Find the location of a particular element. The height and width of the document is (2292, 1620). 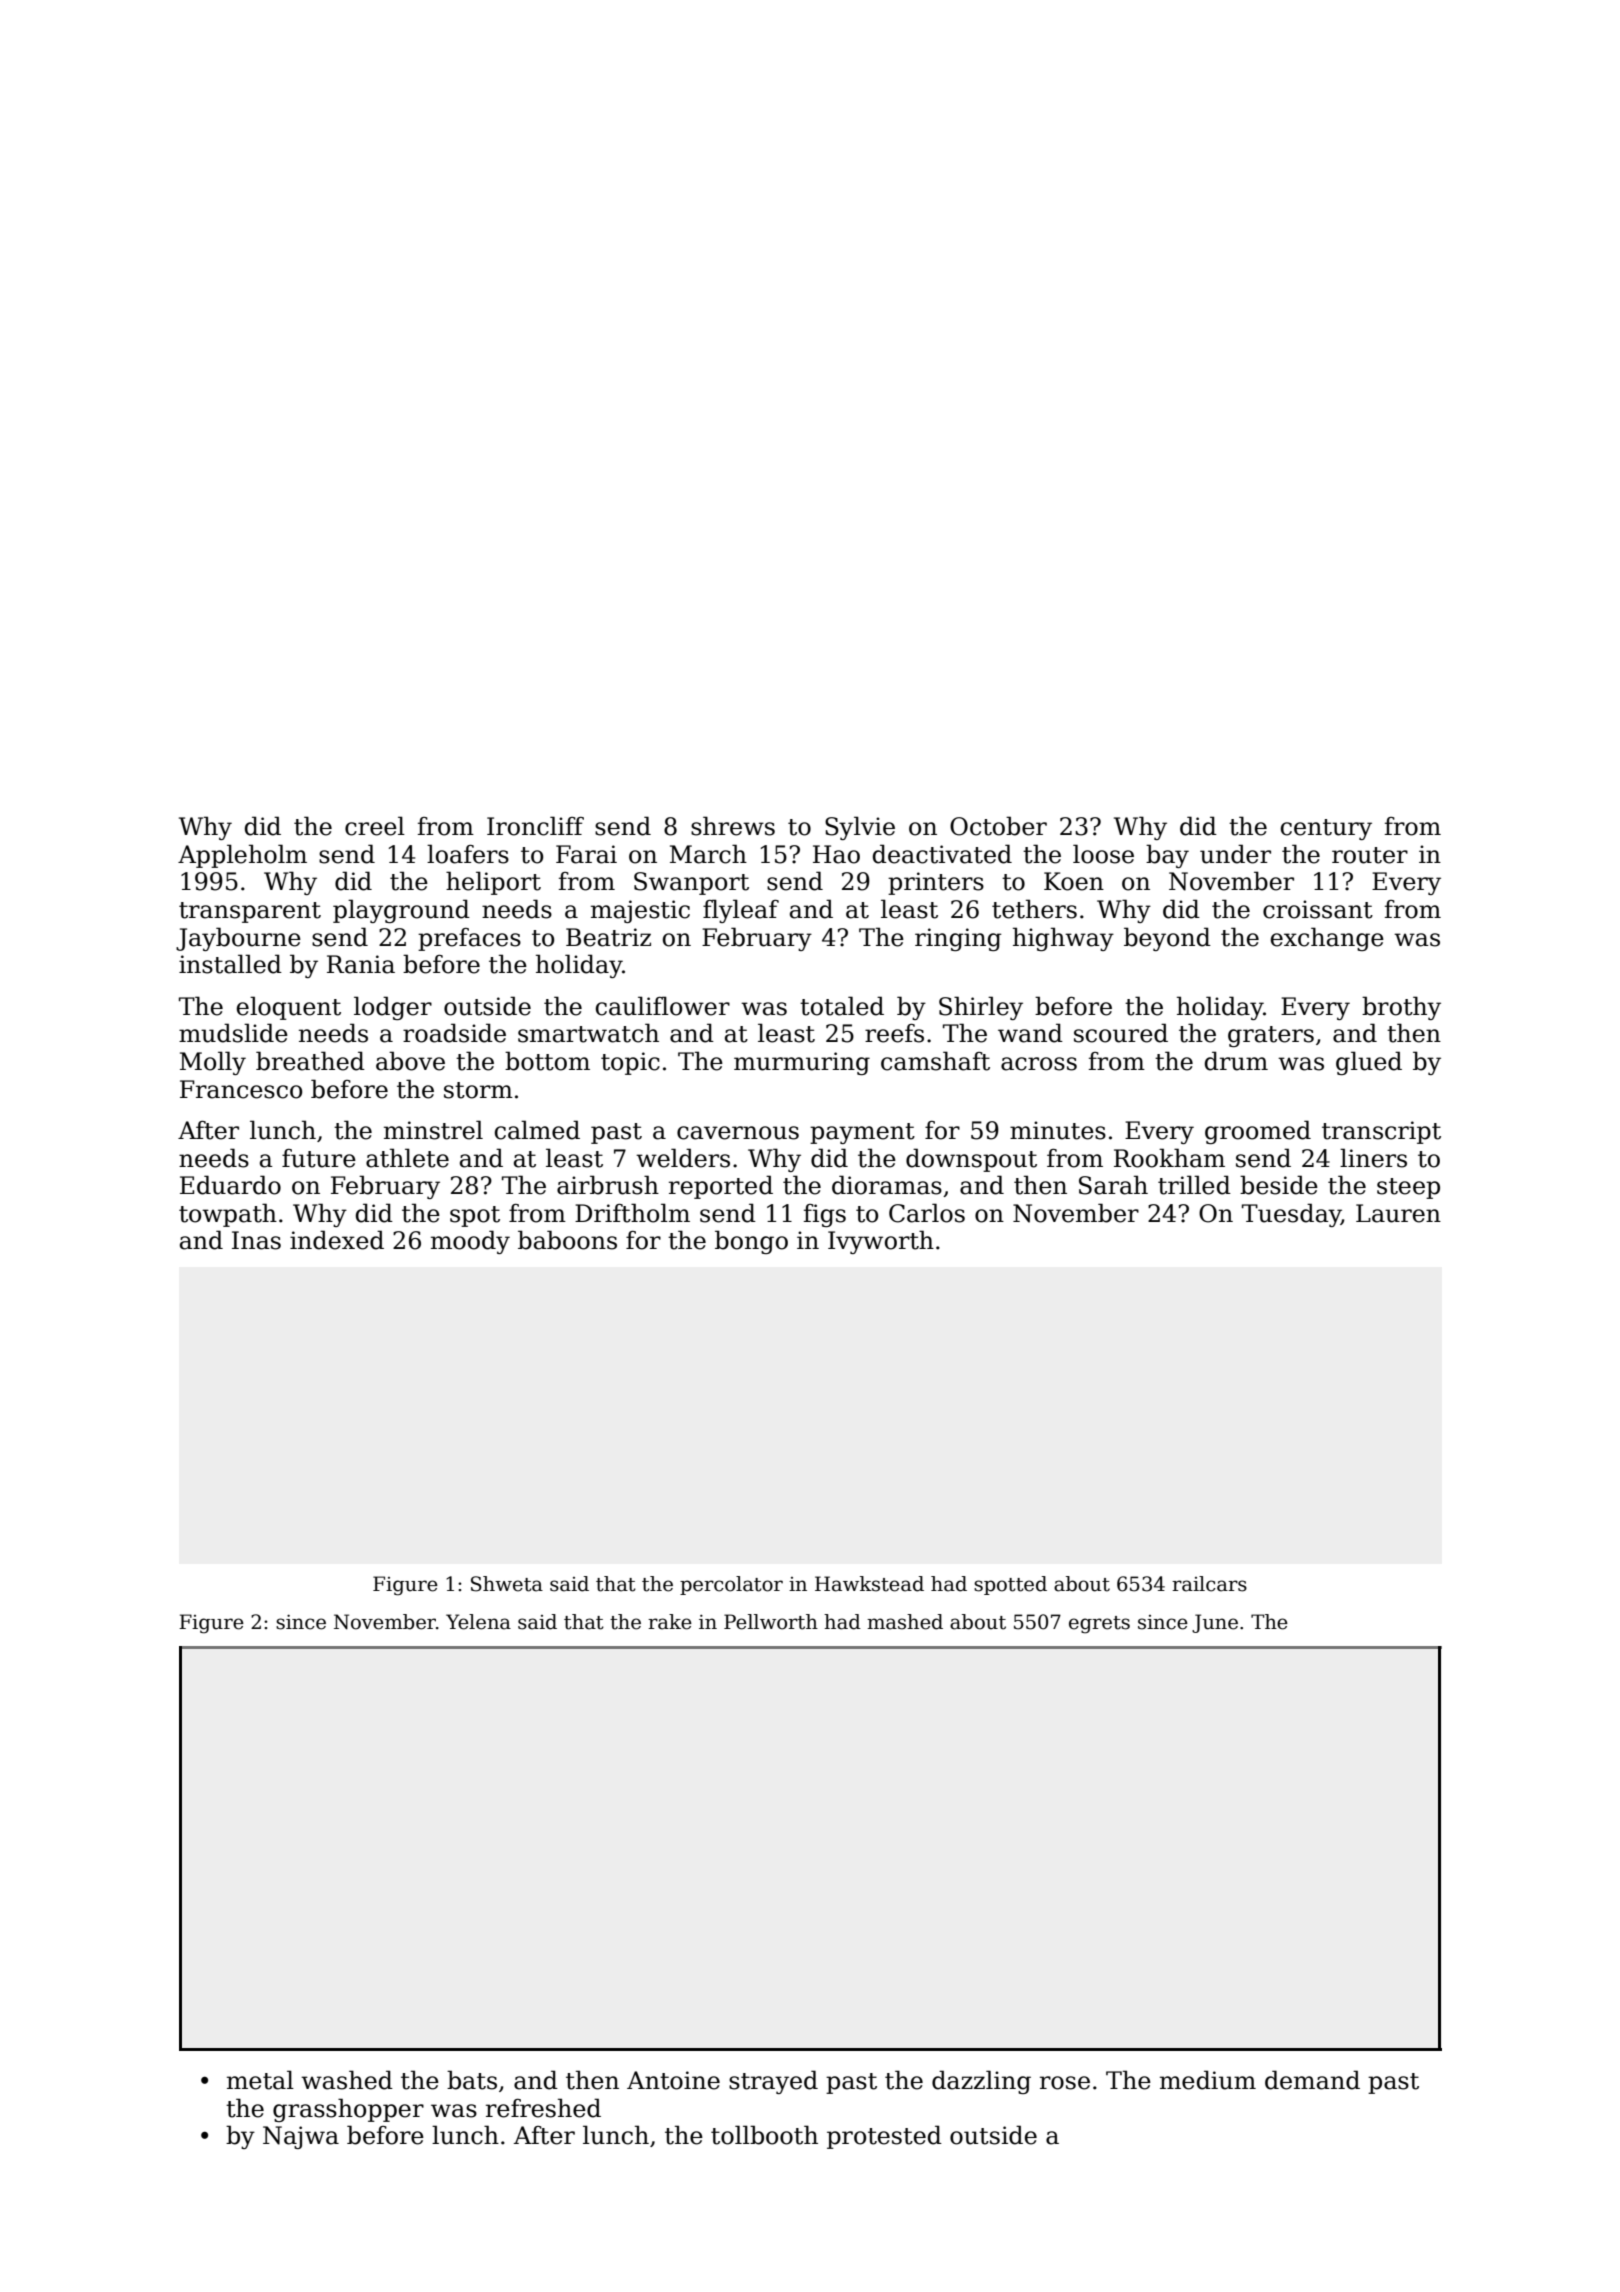

Yelena is located at coordinates (478, 1622).
